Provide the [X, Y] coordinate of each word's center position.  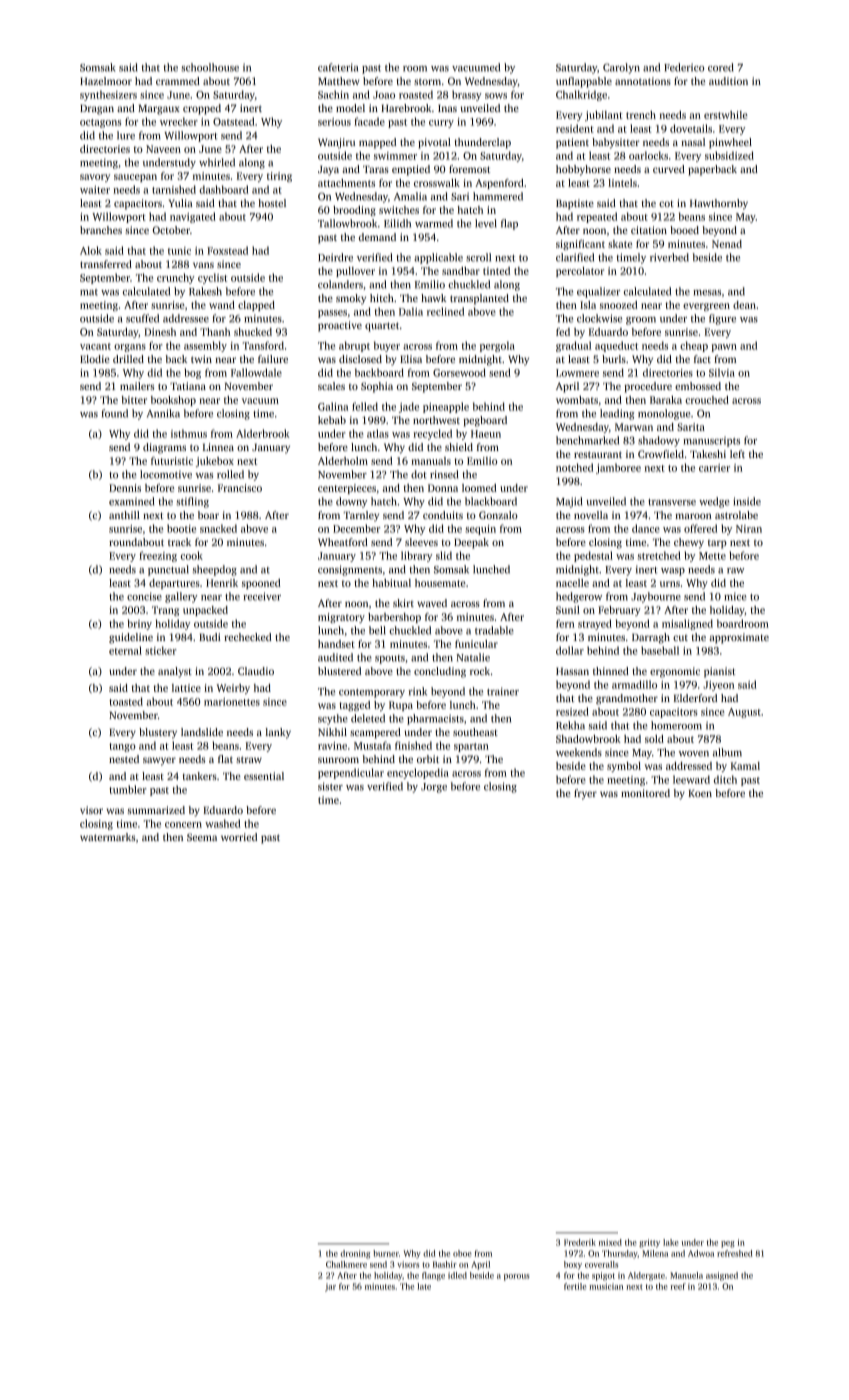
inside [747, 501]
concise [144, 596]
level [486, 223]
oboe [462, 1253]
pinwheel [730, 143]
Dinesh [160, 332]
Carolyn [621, 68]
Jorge [434, 788]
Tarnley [361, 516]
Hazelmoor [106, 81]
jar [330, 1287]
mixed [610, 1242]
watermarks [107, 837]
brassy [467, 95]
